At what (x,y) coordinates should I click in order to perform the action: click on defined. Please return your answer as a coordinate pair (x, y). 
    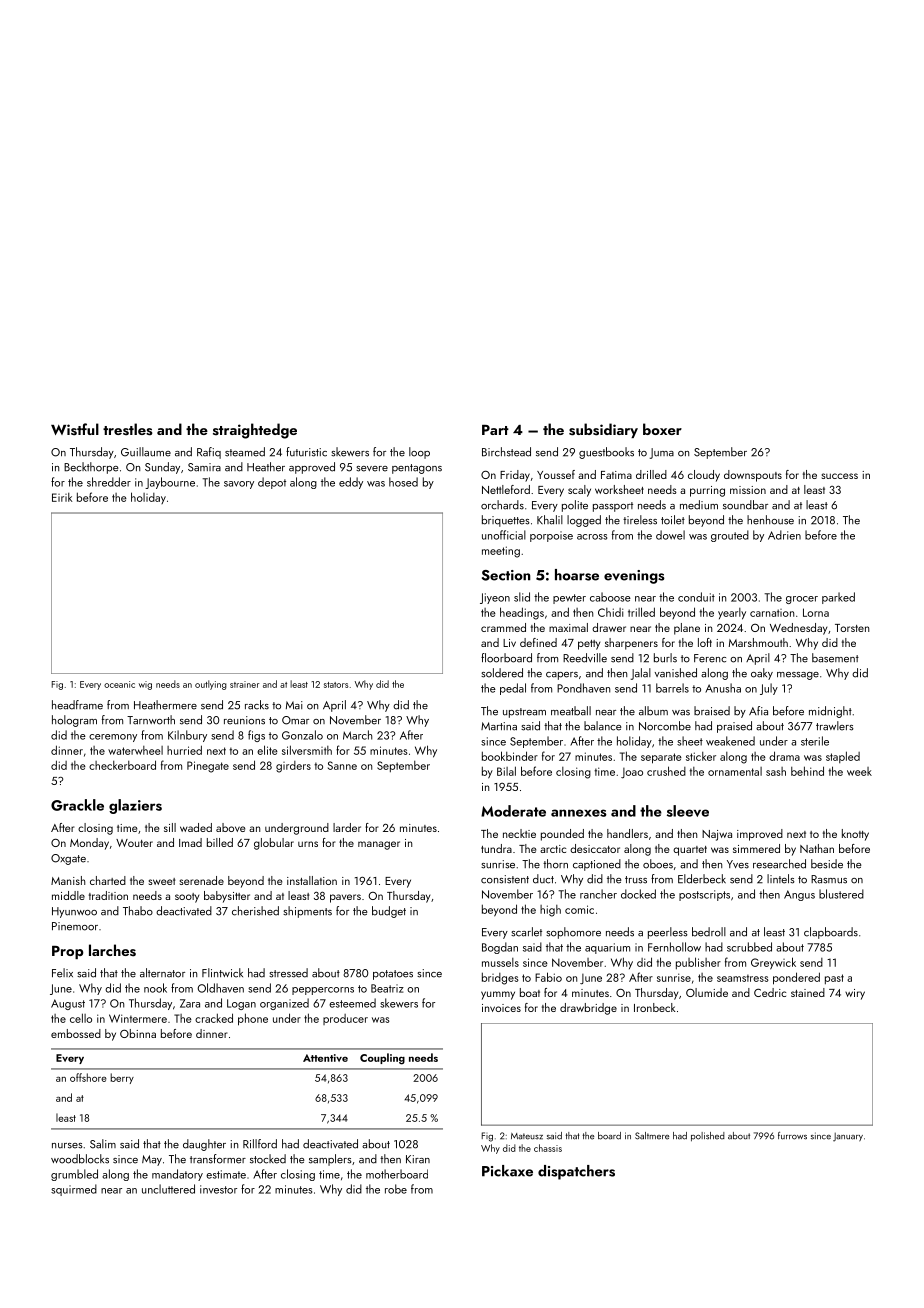
    Looking at the image, I should click on (538, 642).
